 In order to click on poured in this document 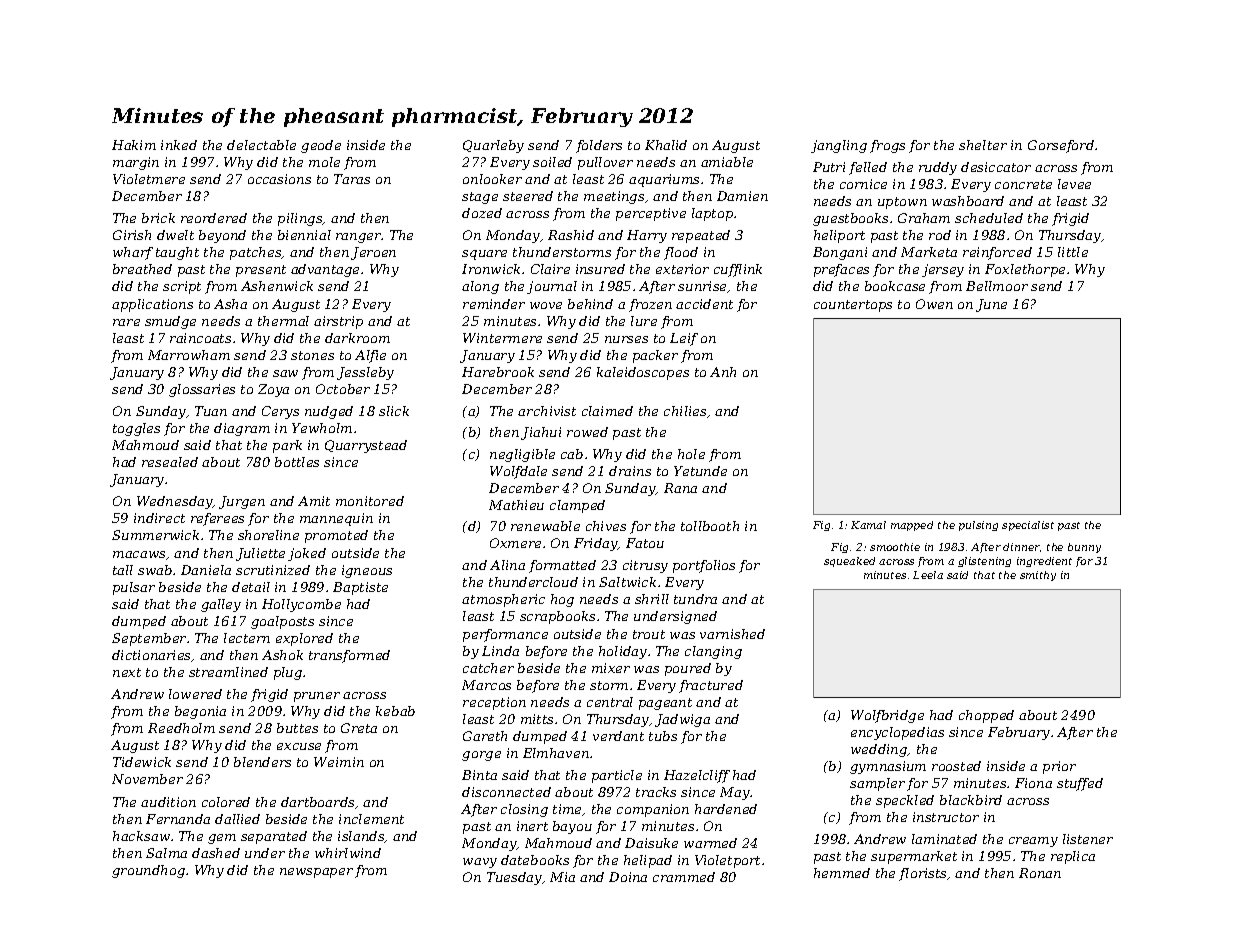, I will do `click(688, 669)`.
